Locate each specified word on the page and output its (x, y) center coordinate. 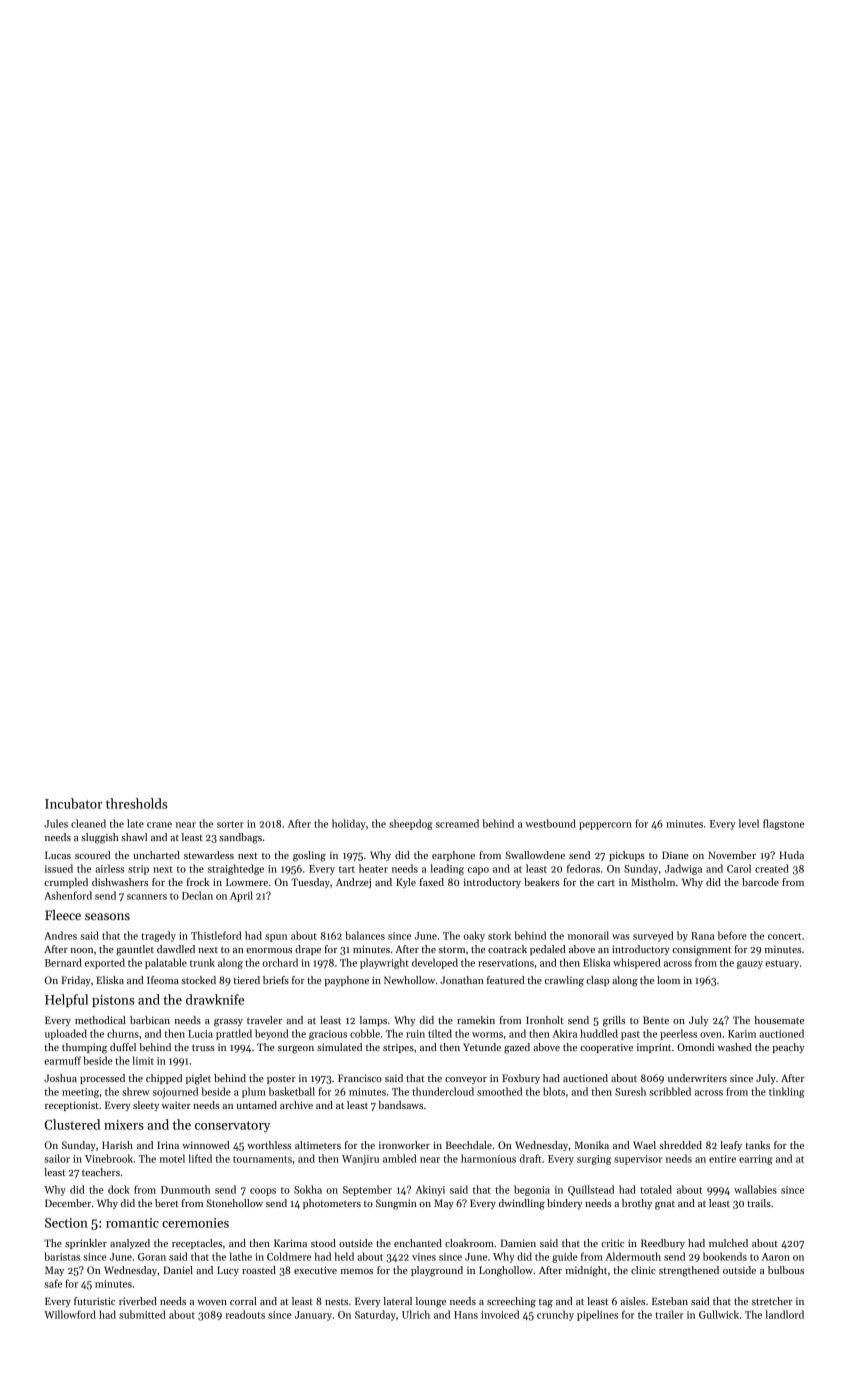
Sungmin (396, 1204)
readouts (245, 1314)
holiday (349, 824)
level (749, 823)
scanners (147, 897)
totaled (656, 1189)
